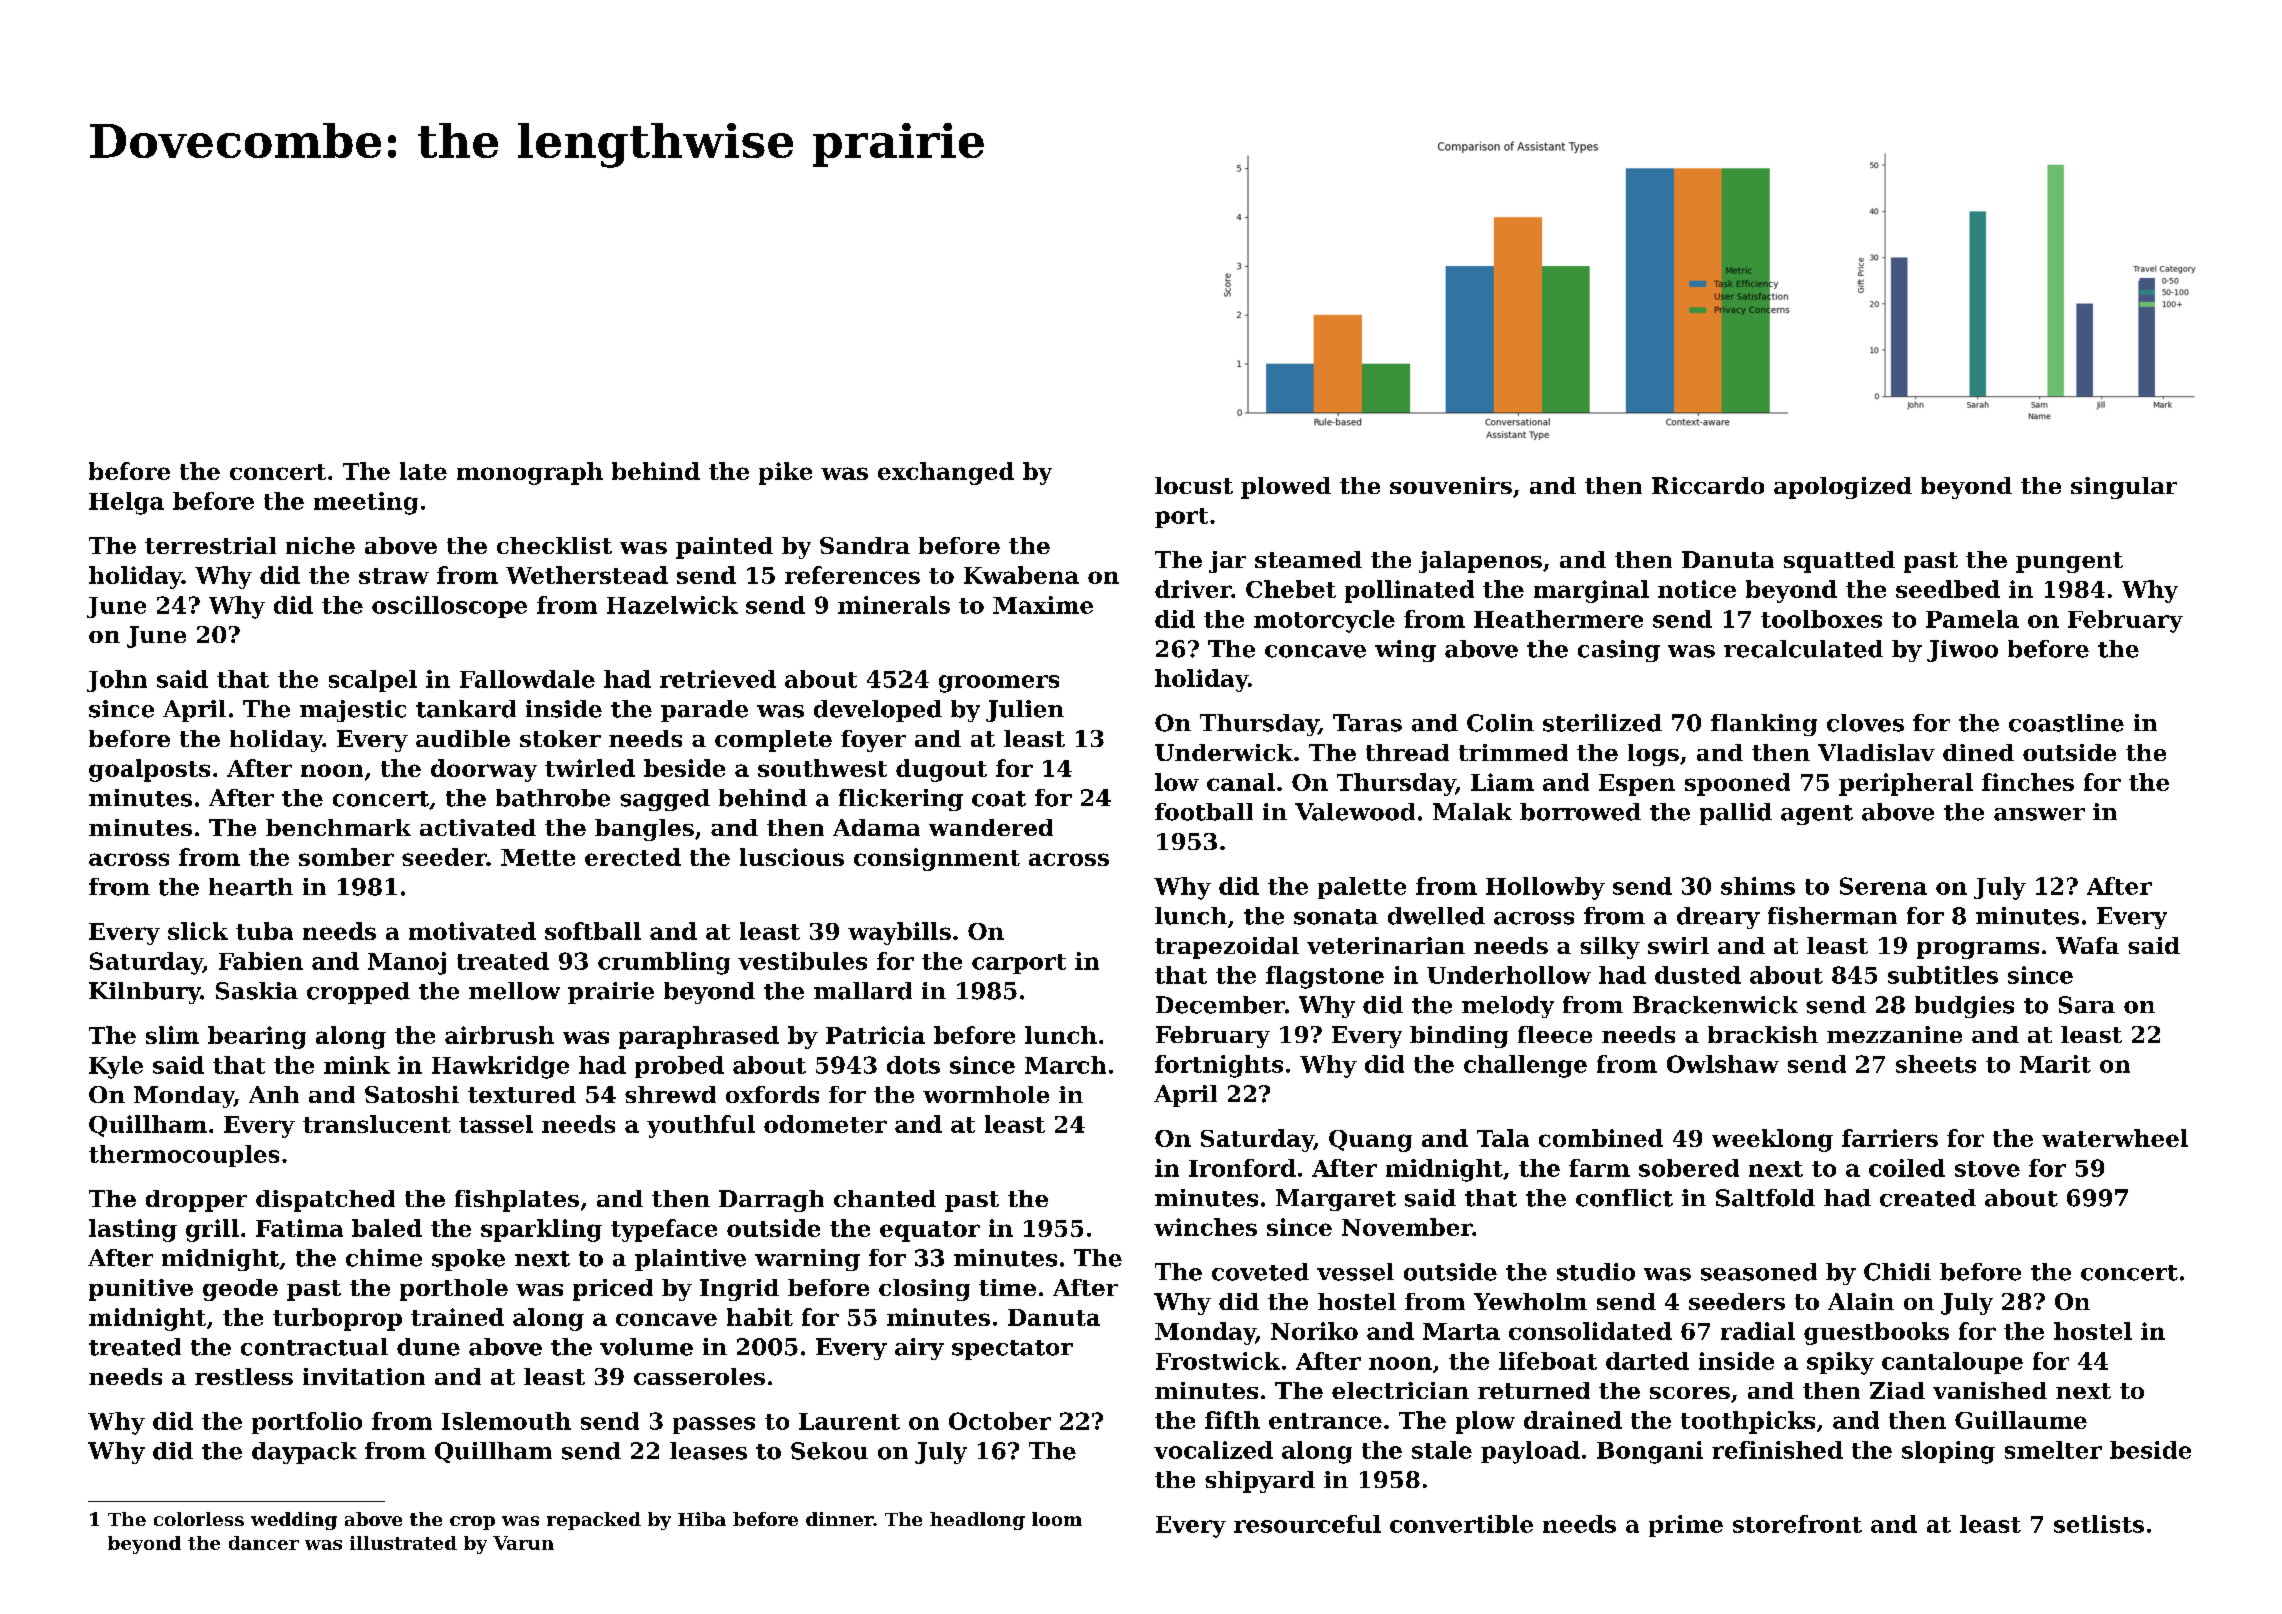  What do you see at coordinates (264, 1543) in the document?
I see `dancer` at bounding box center [264, 1543].
